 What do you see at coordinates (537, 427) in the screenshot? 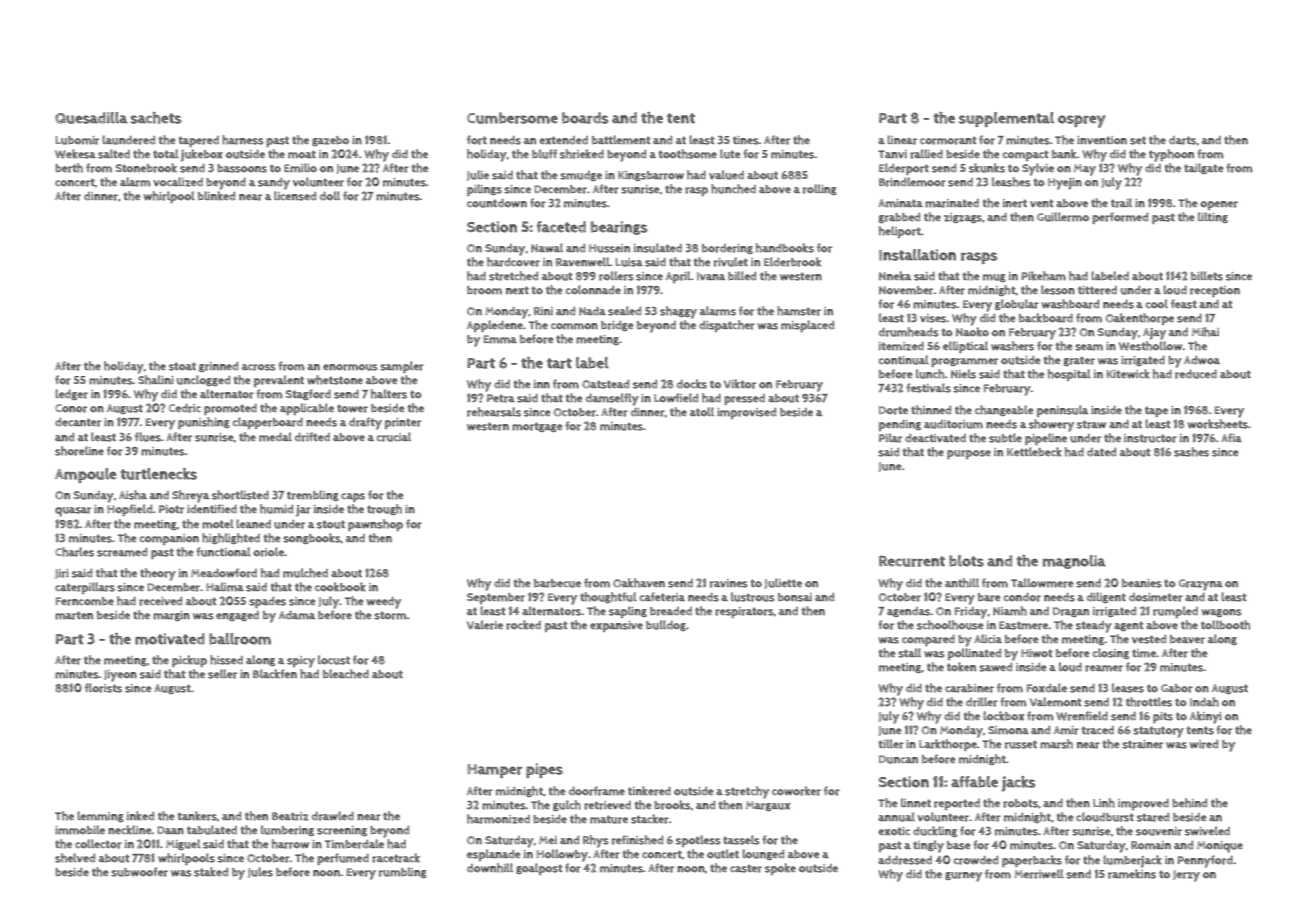
I see `mortgage` at bounding box center [537, 427].
